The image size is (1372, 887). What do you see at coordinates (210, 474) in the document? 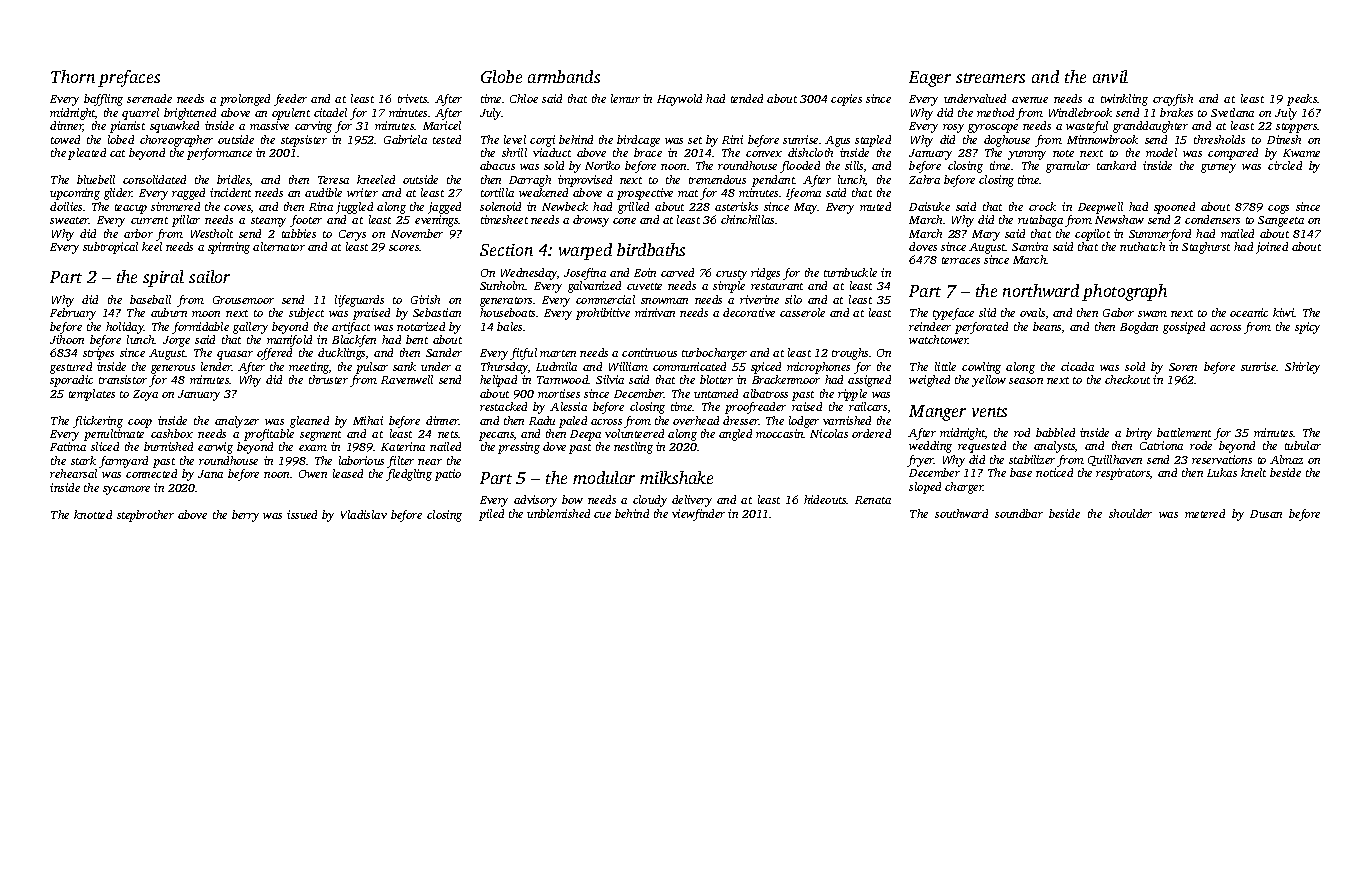
I see `Jana` at bounding box center [210, 474].
